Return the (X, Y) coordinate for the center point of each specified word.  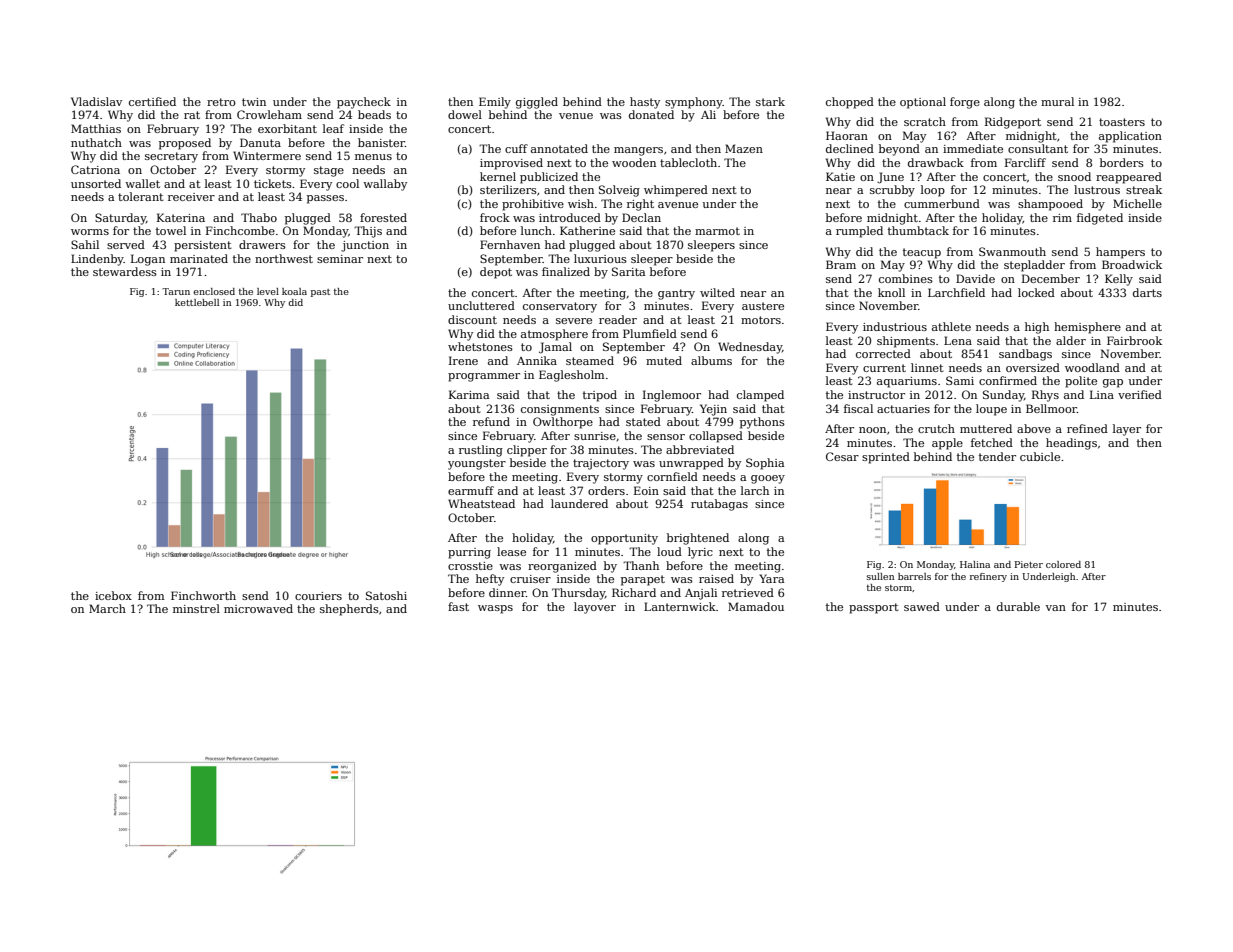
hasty (645, 103)
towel (171, 230)
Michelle (1137, 203)
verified (1140, 394)
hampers (1120, 253)
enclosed (214, 291)
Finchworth (203, 595)
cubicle (1040, 456)
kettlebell (197, 302)
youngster (477, 464)
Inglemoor (672, 396)
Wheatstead (481, 503)
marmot (717, 231)
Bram (841, 264)
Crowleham (269, 114)
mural (1057, 101)
